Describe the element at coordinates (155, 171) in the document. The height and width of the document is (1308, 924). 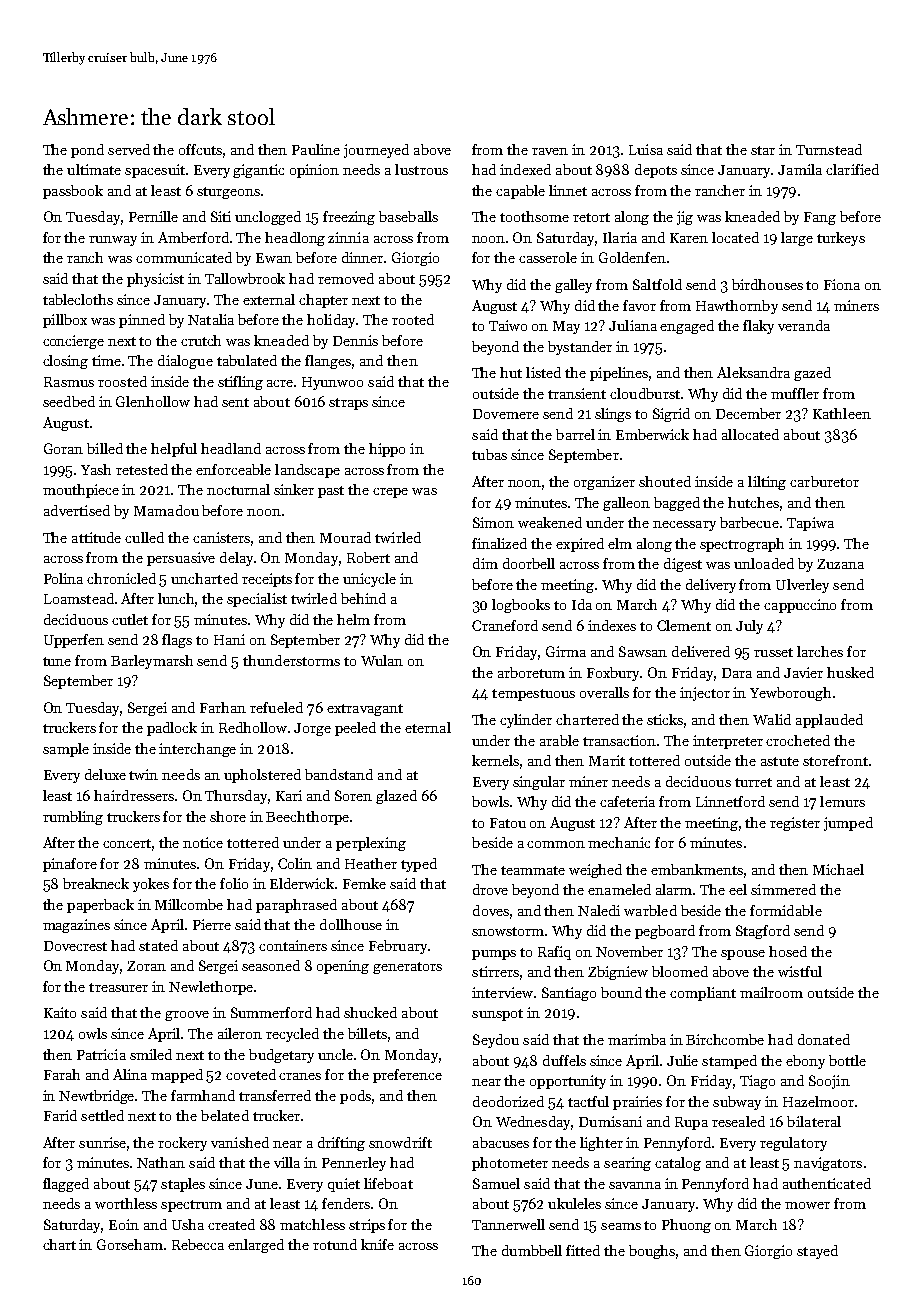
I see `spacesuit` at that location.
